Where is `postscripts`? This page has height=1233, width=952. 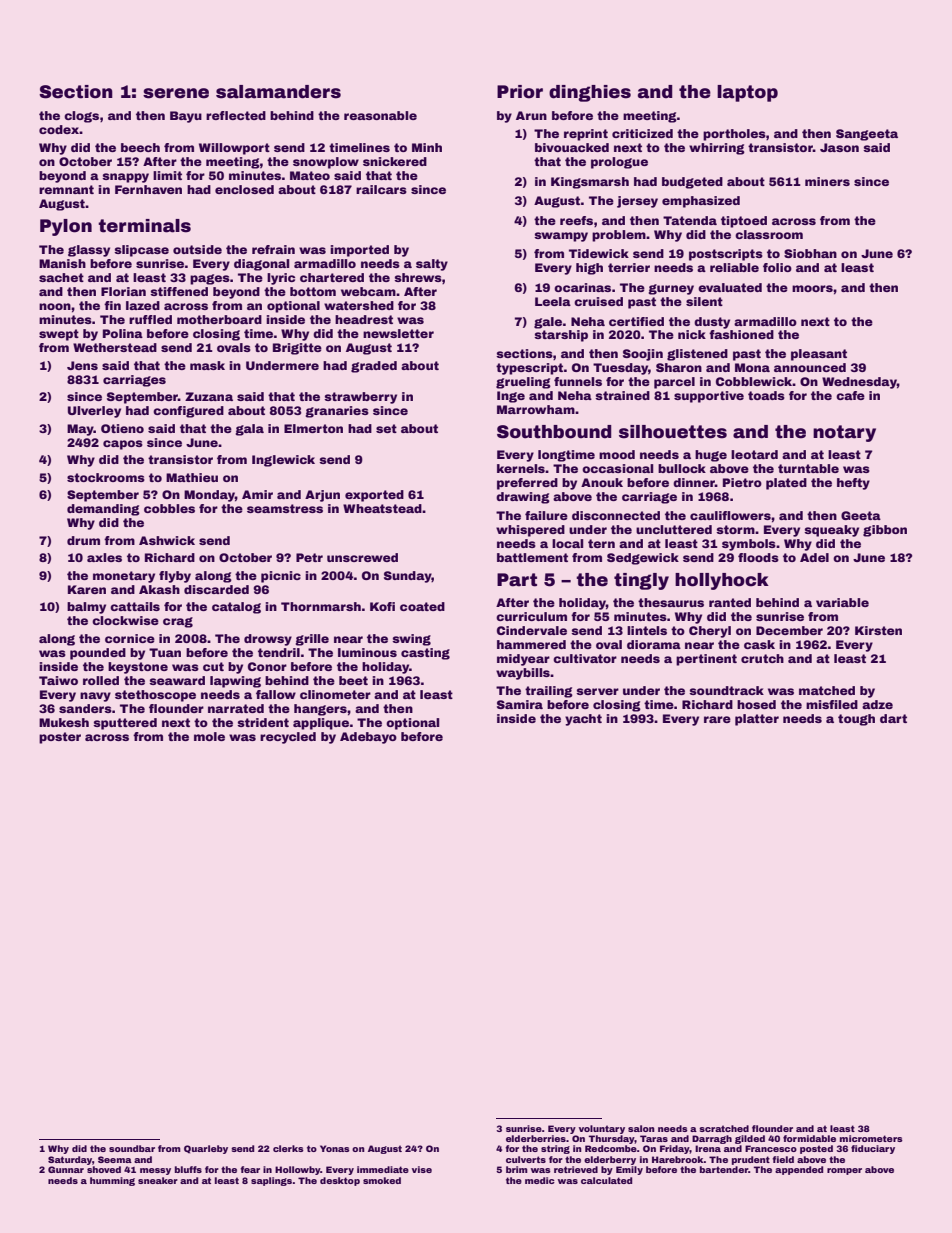
postscripts is located at coordinates (726, 255).
